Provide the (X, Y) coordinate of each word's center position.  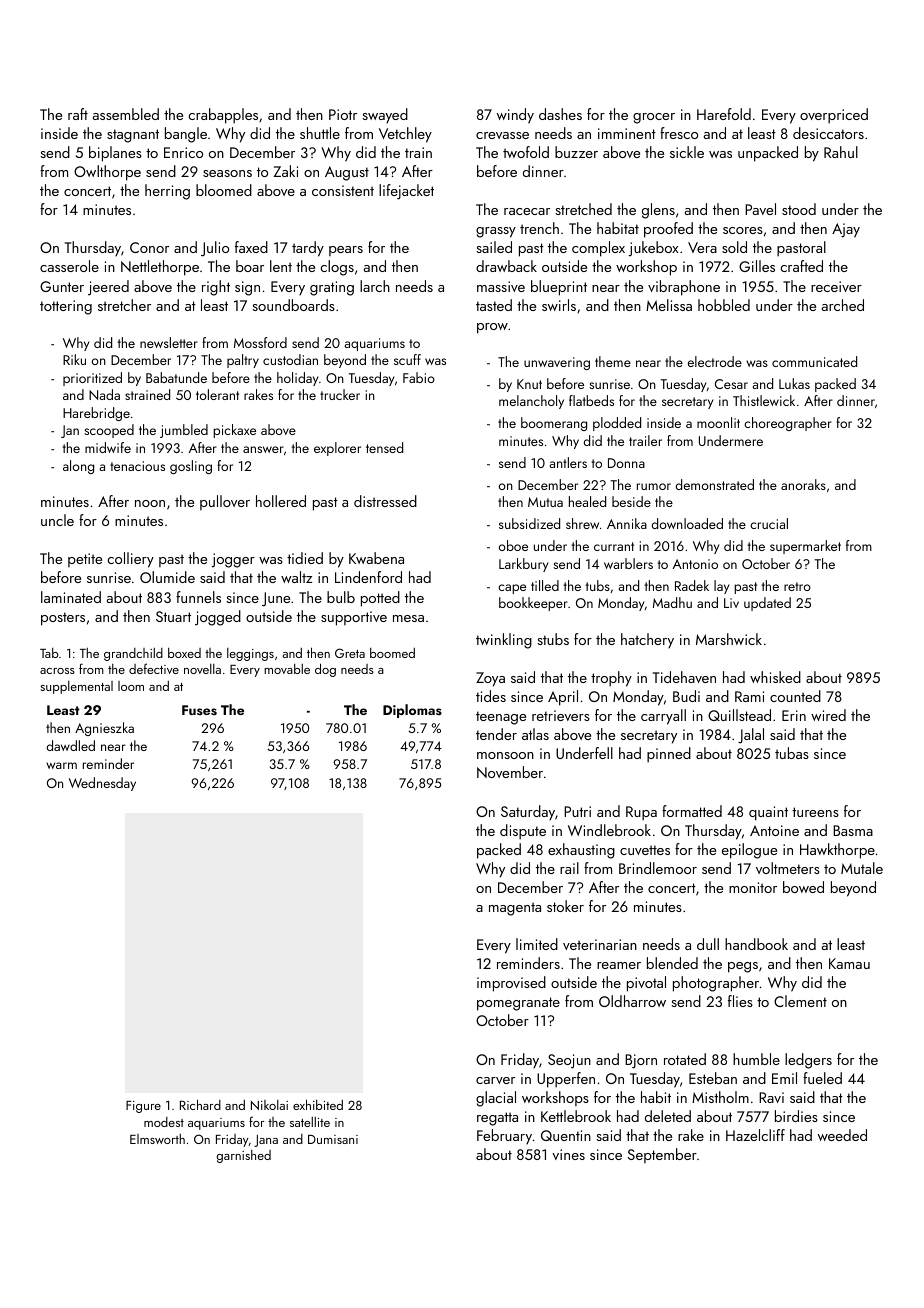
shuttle (320, 133)
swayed (385, 115)
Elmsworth (157, 1139)
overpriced (834, 116)
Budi (686, 696)
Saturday (528, 812)
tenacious (137, 466)
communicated (814, 361)
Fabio (419, 377)
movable (287, 669)
